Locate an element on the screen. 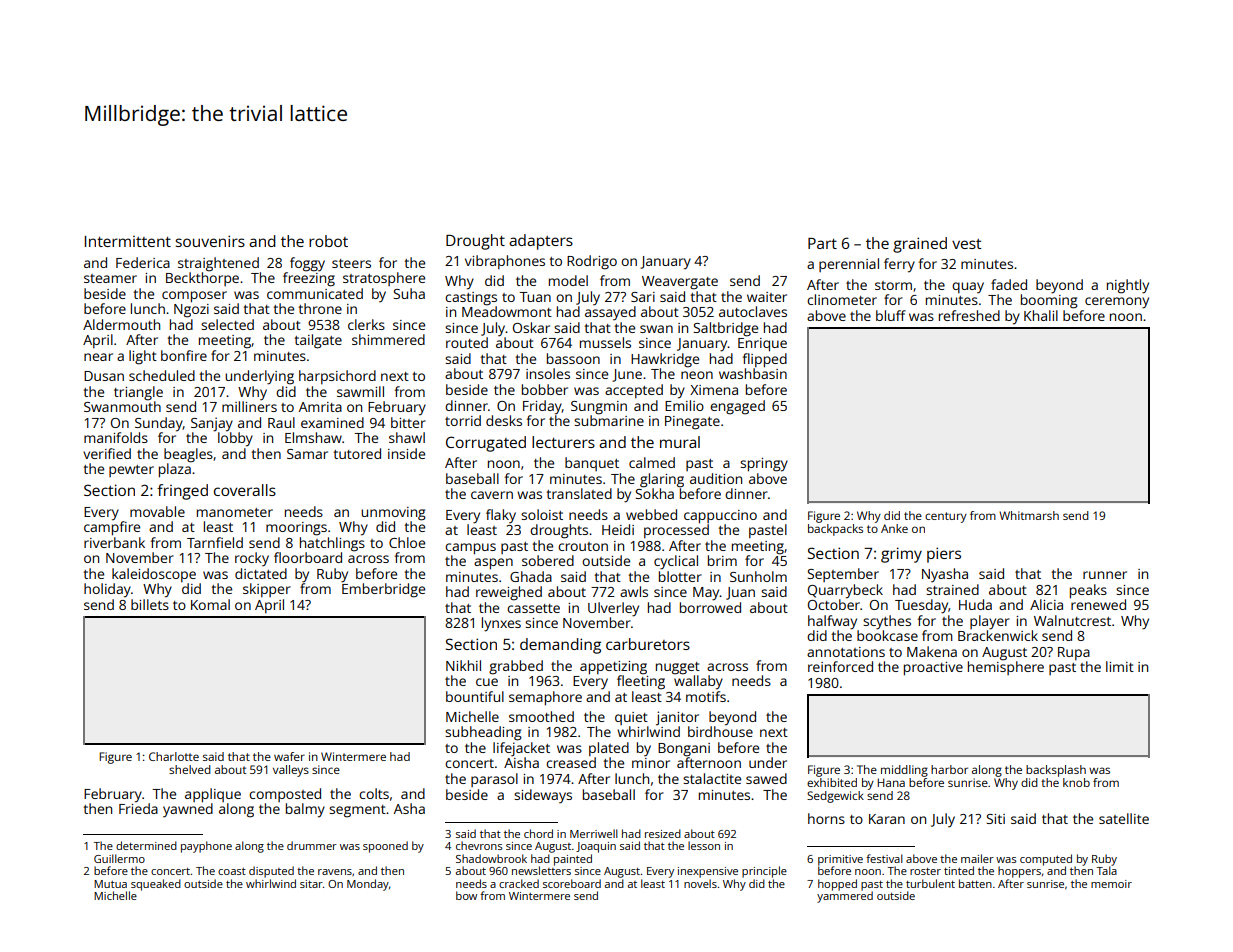 This screenshot has width=1233, height=952. sitar is located at coordinates (311, 884).
